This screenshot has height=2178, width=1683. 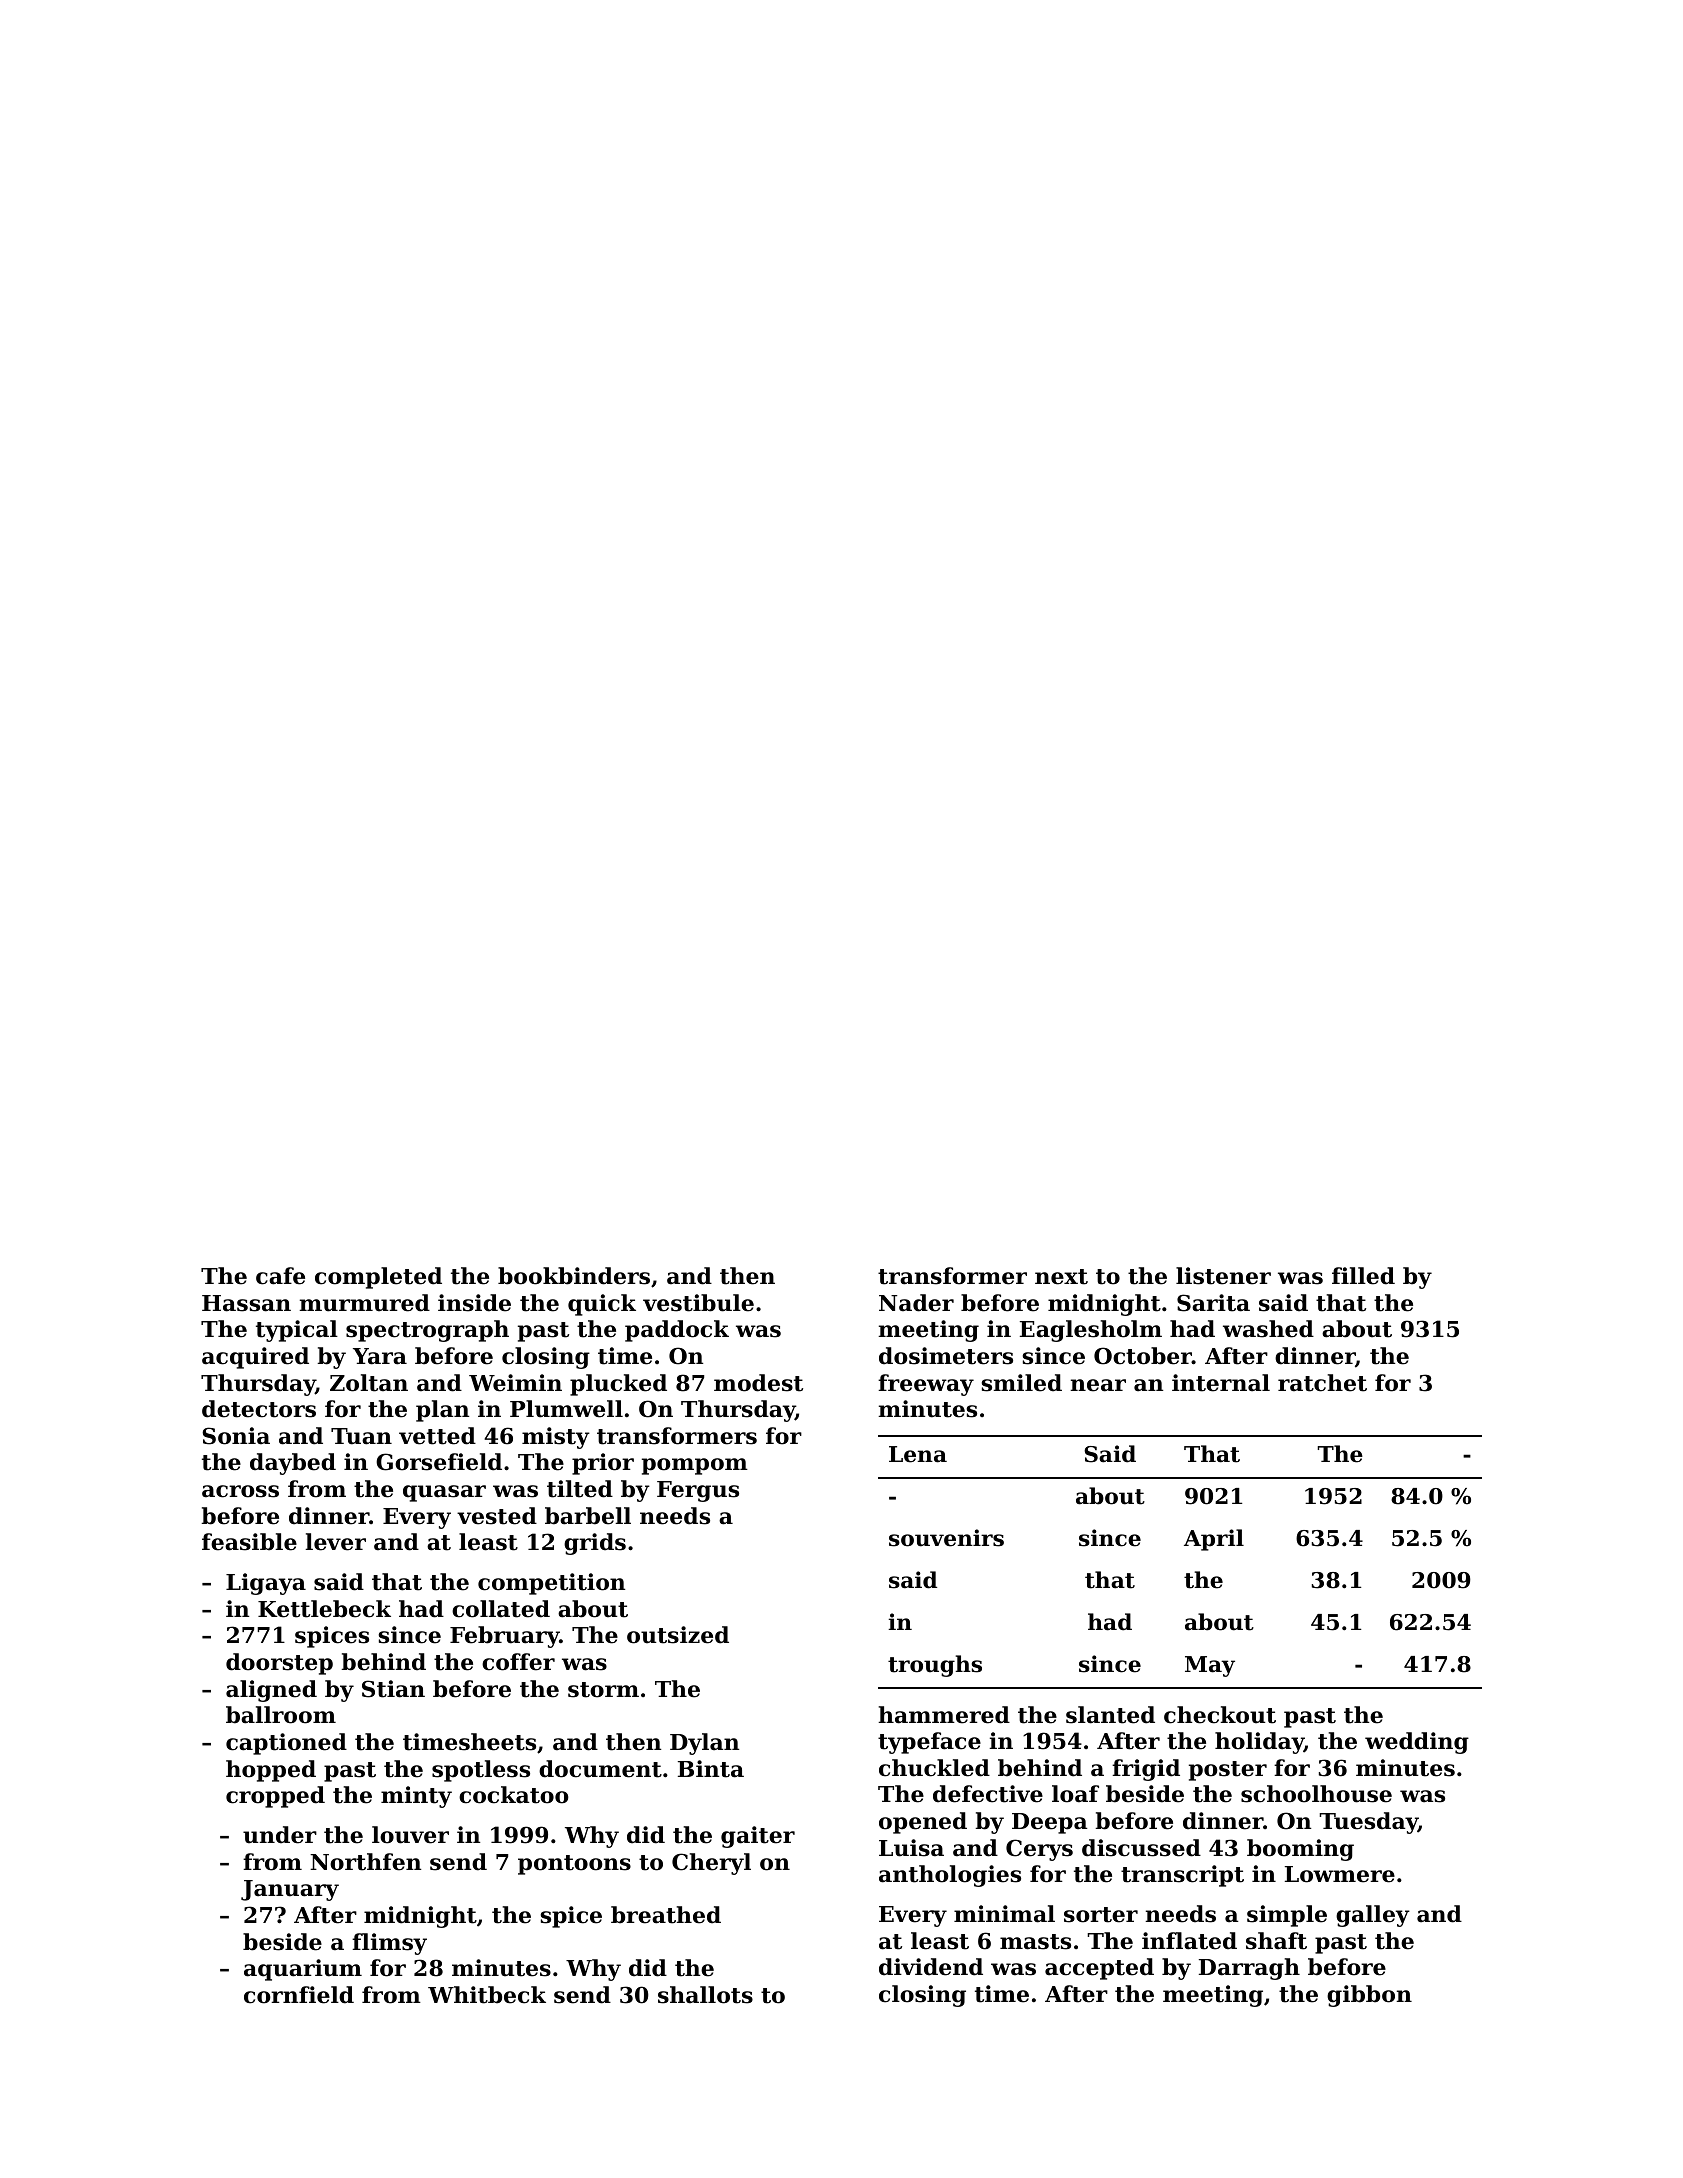 I want to click on Binta, so click(x=711, y=1769).
